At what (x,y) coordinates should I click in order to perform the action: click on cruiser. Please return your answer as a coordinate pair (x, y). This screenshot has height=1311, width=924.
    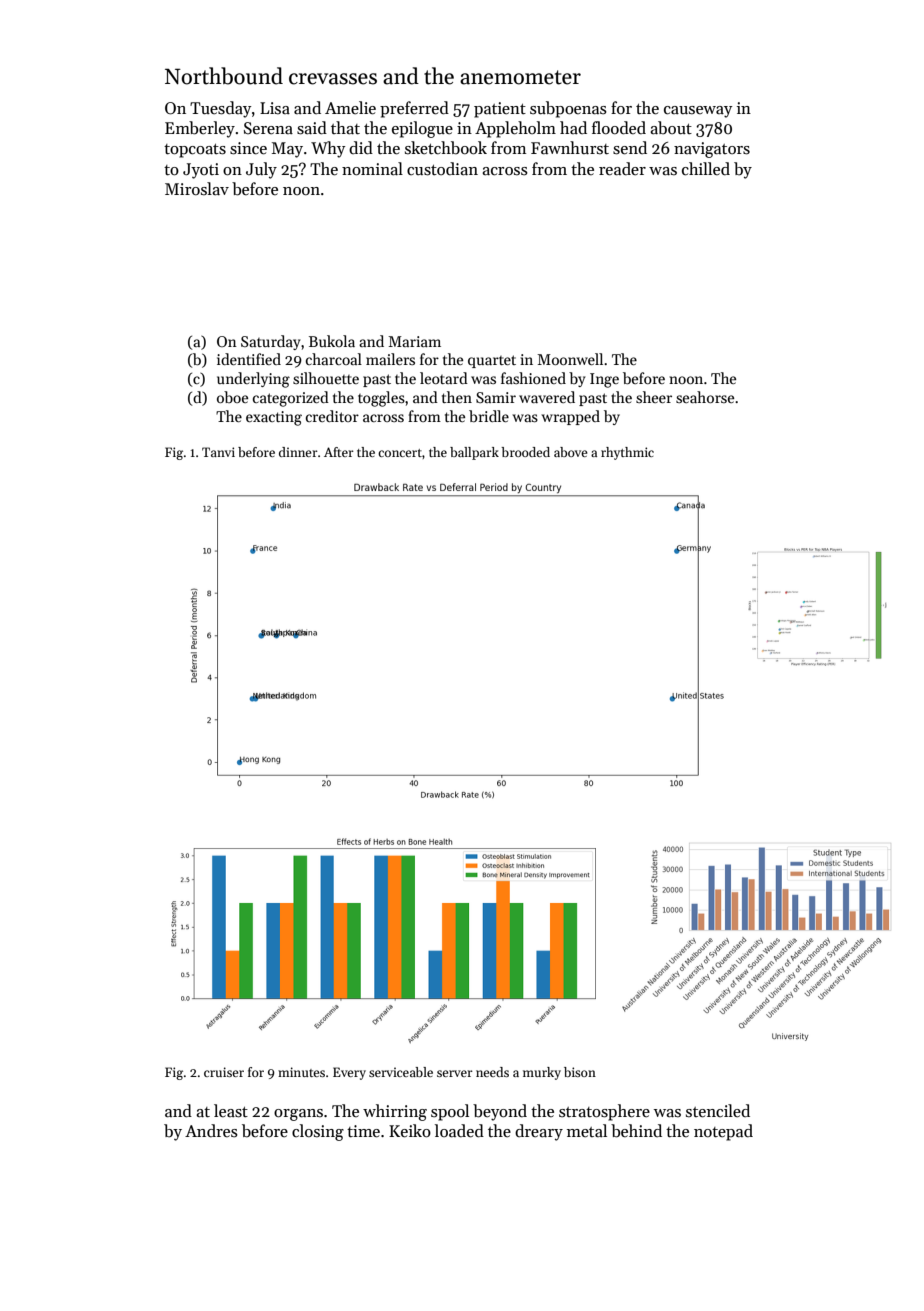
    Looking at the image, I should click on (224, 1072).
